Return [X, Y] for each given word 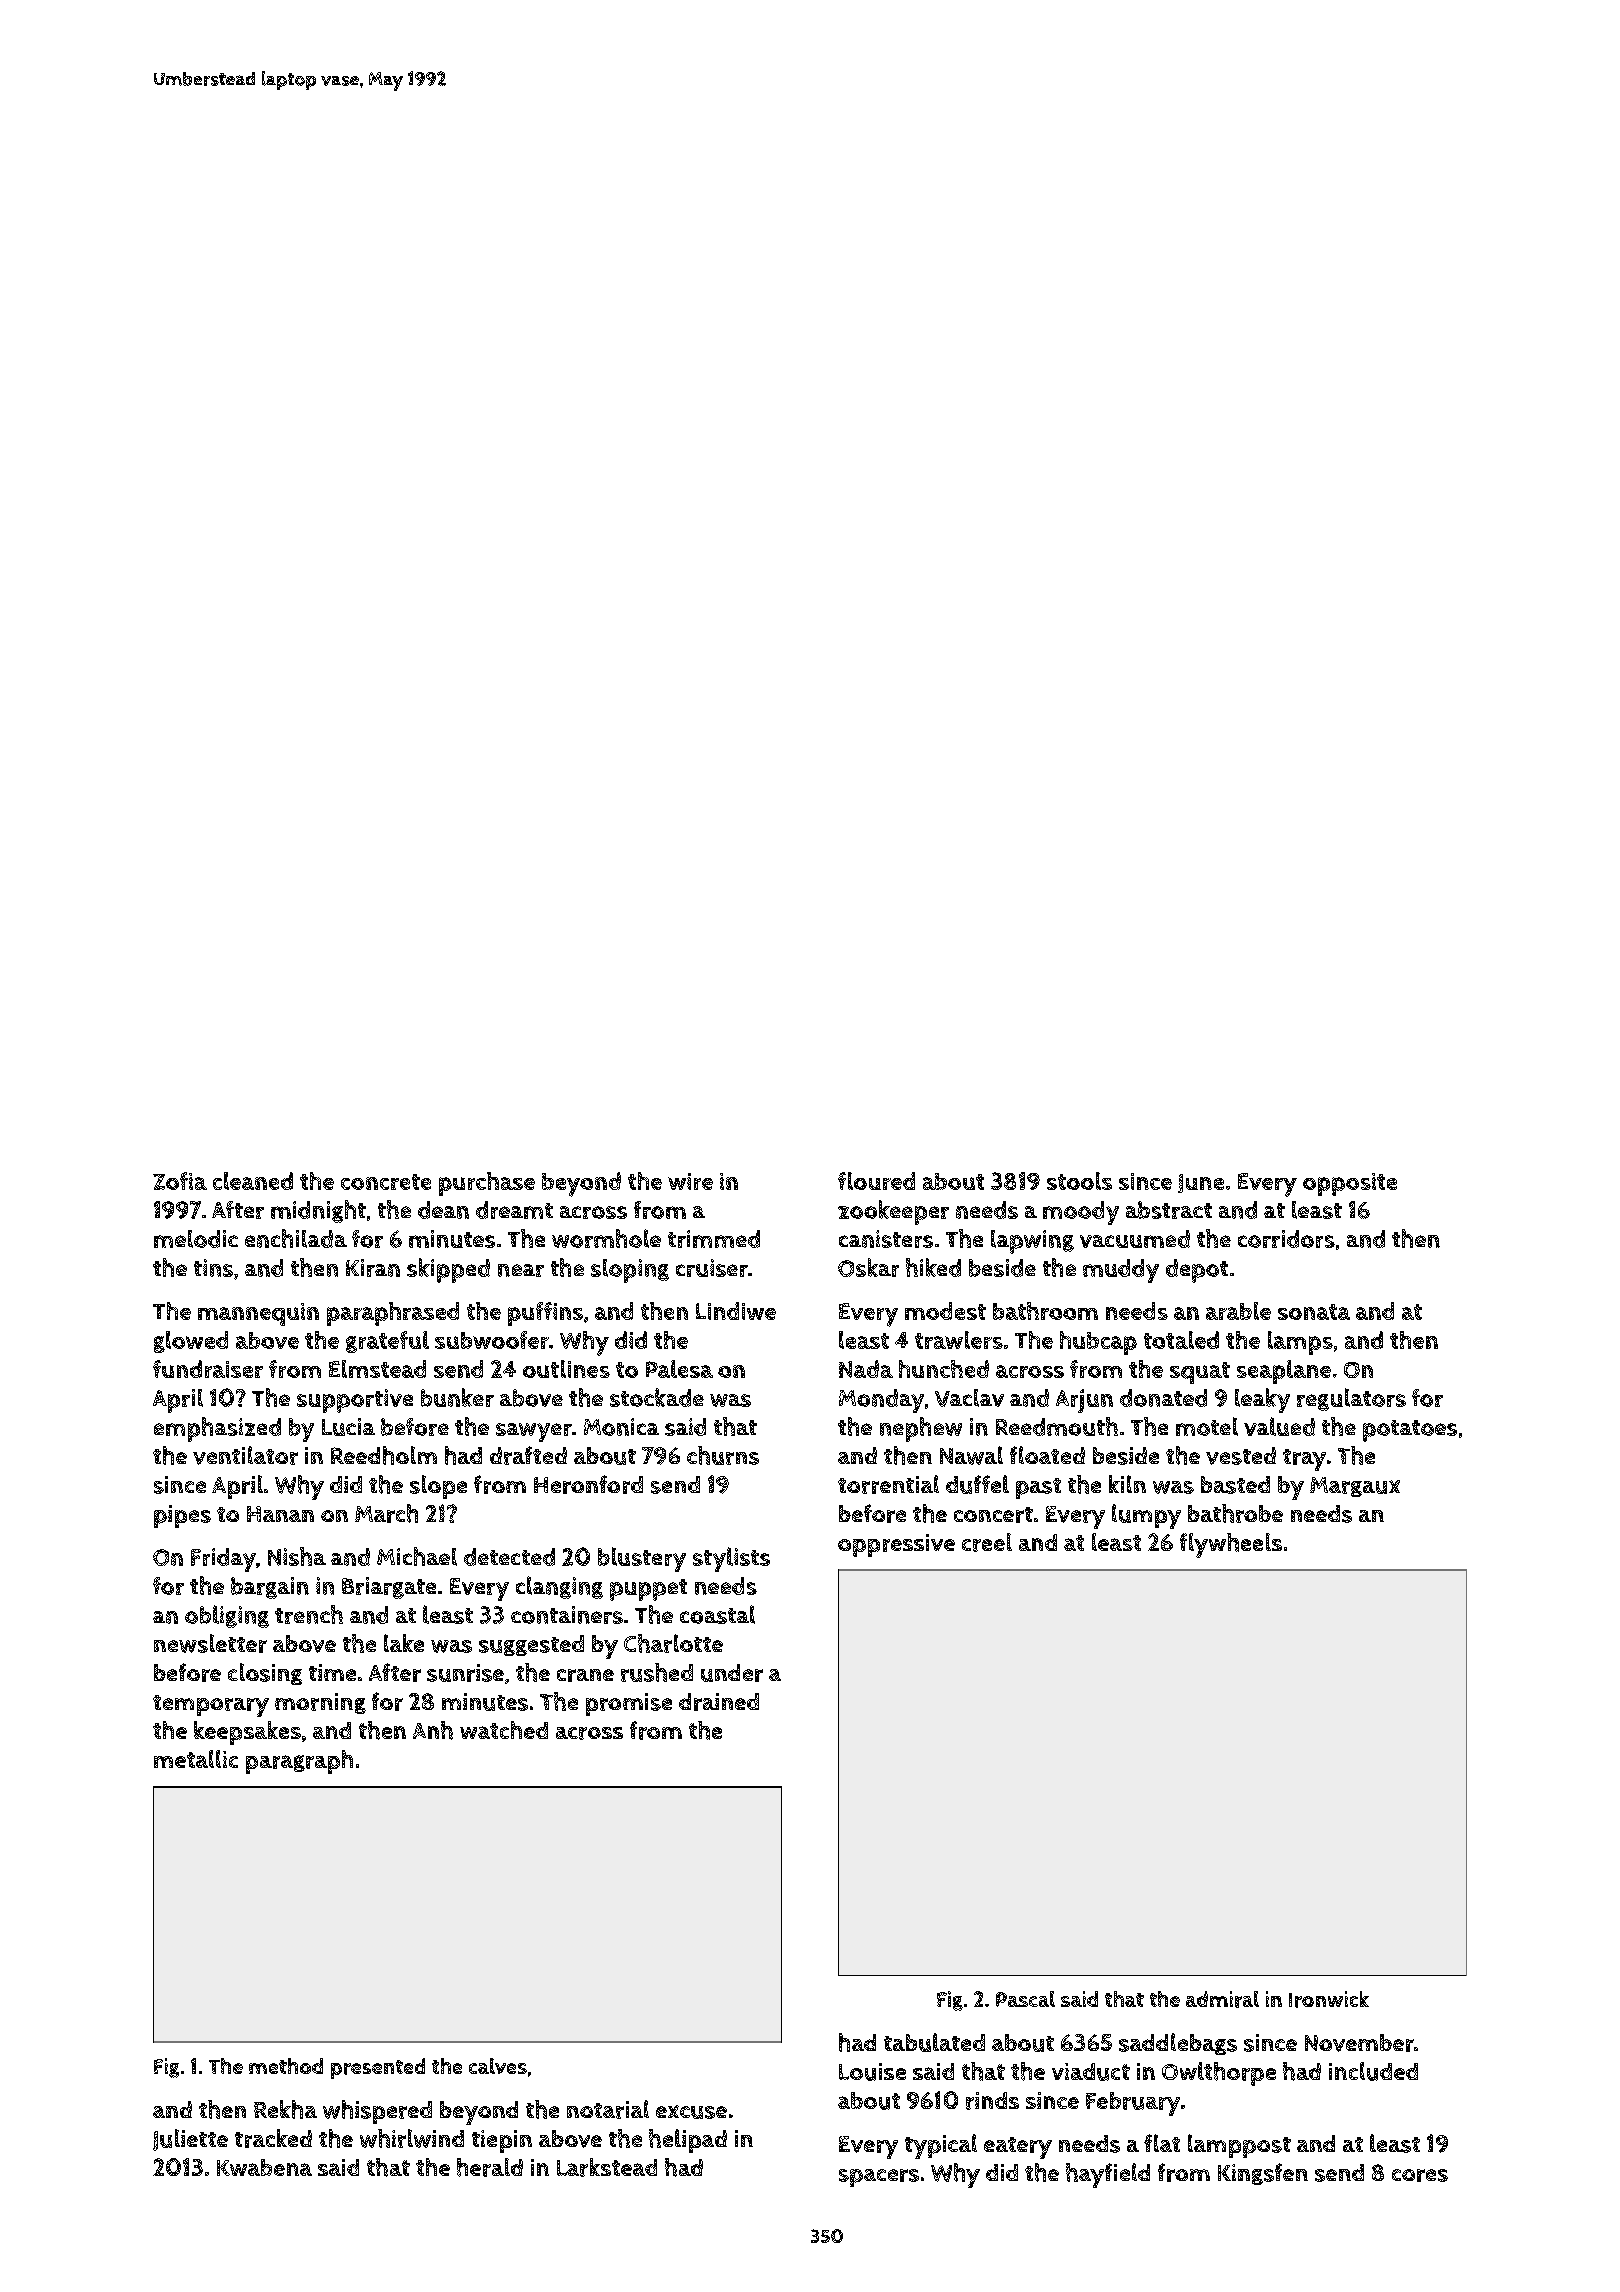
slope [438, 1487]
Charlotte [673, 1643]
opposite [1350, 1184]
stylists [731, 1559]
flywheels [1231, 1545]
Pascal [1025, 1999]
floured [876, 1181]
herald [490, 2167]
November [1359, 2043]
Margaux [1355, 1487]
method [286, 2066]
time [332, 1672]
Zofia [180, 1181]
